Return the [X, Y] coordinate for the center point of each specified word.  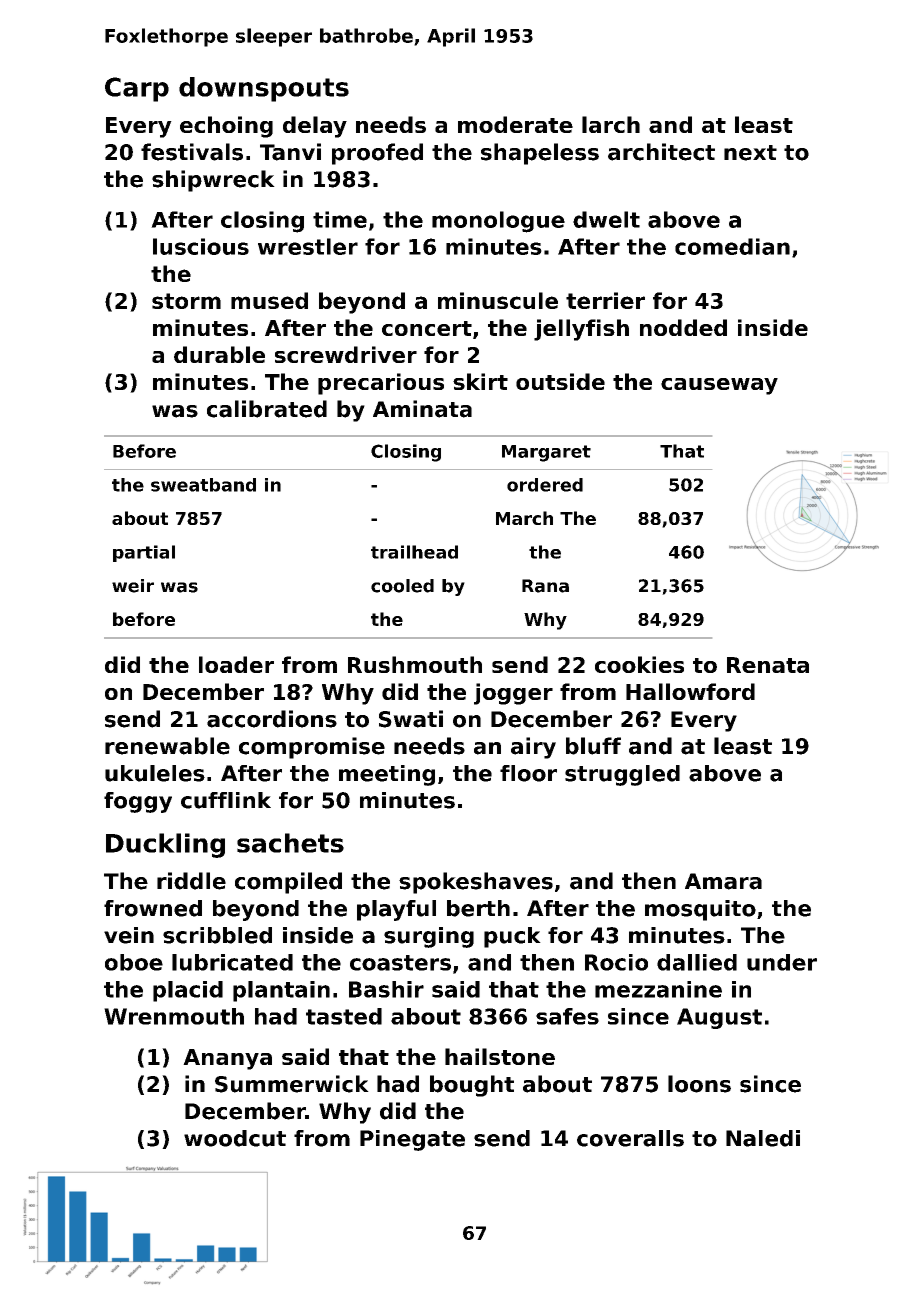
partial [144, 553]
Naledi [763, 1138]
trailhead [414, 552]
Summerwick [292, 1084]
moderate [515, 124]
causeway [719, 386]
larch [611, 124]
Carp [137, 89]
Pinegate [412, 1140]
